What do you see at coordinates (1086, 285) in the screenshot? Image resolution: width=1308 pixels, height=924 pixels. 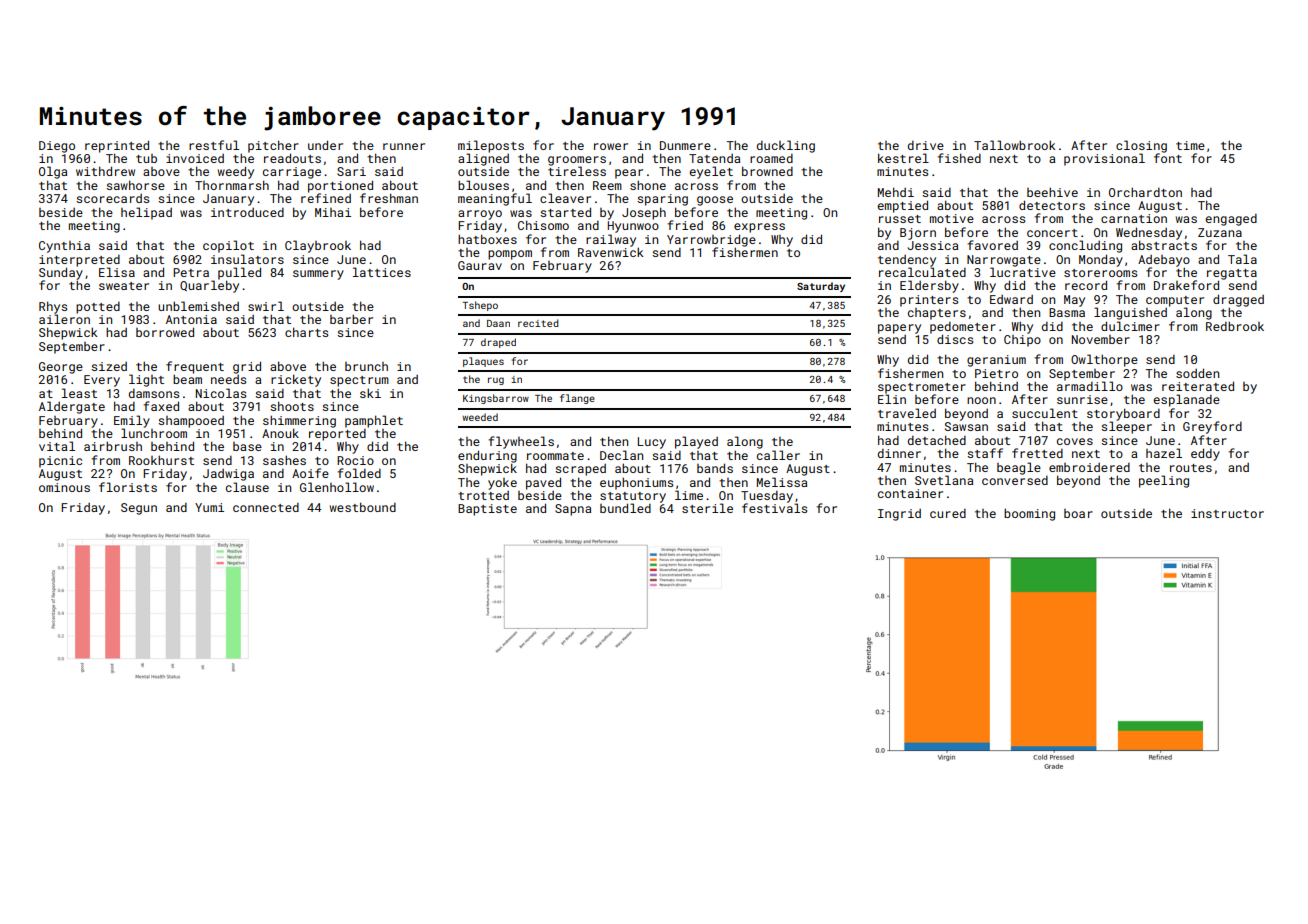 I see `record` at bounding box center [1086, 285].
